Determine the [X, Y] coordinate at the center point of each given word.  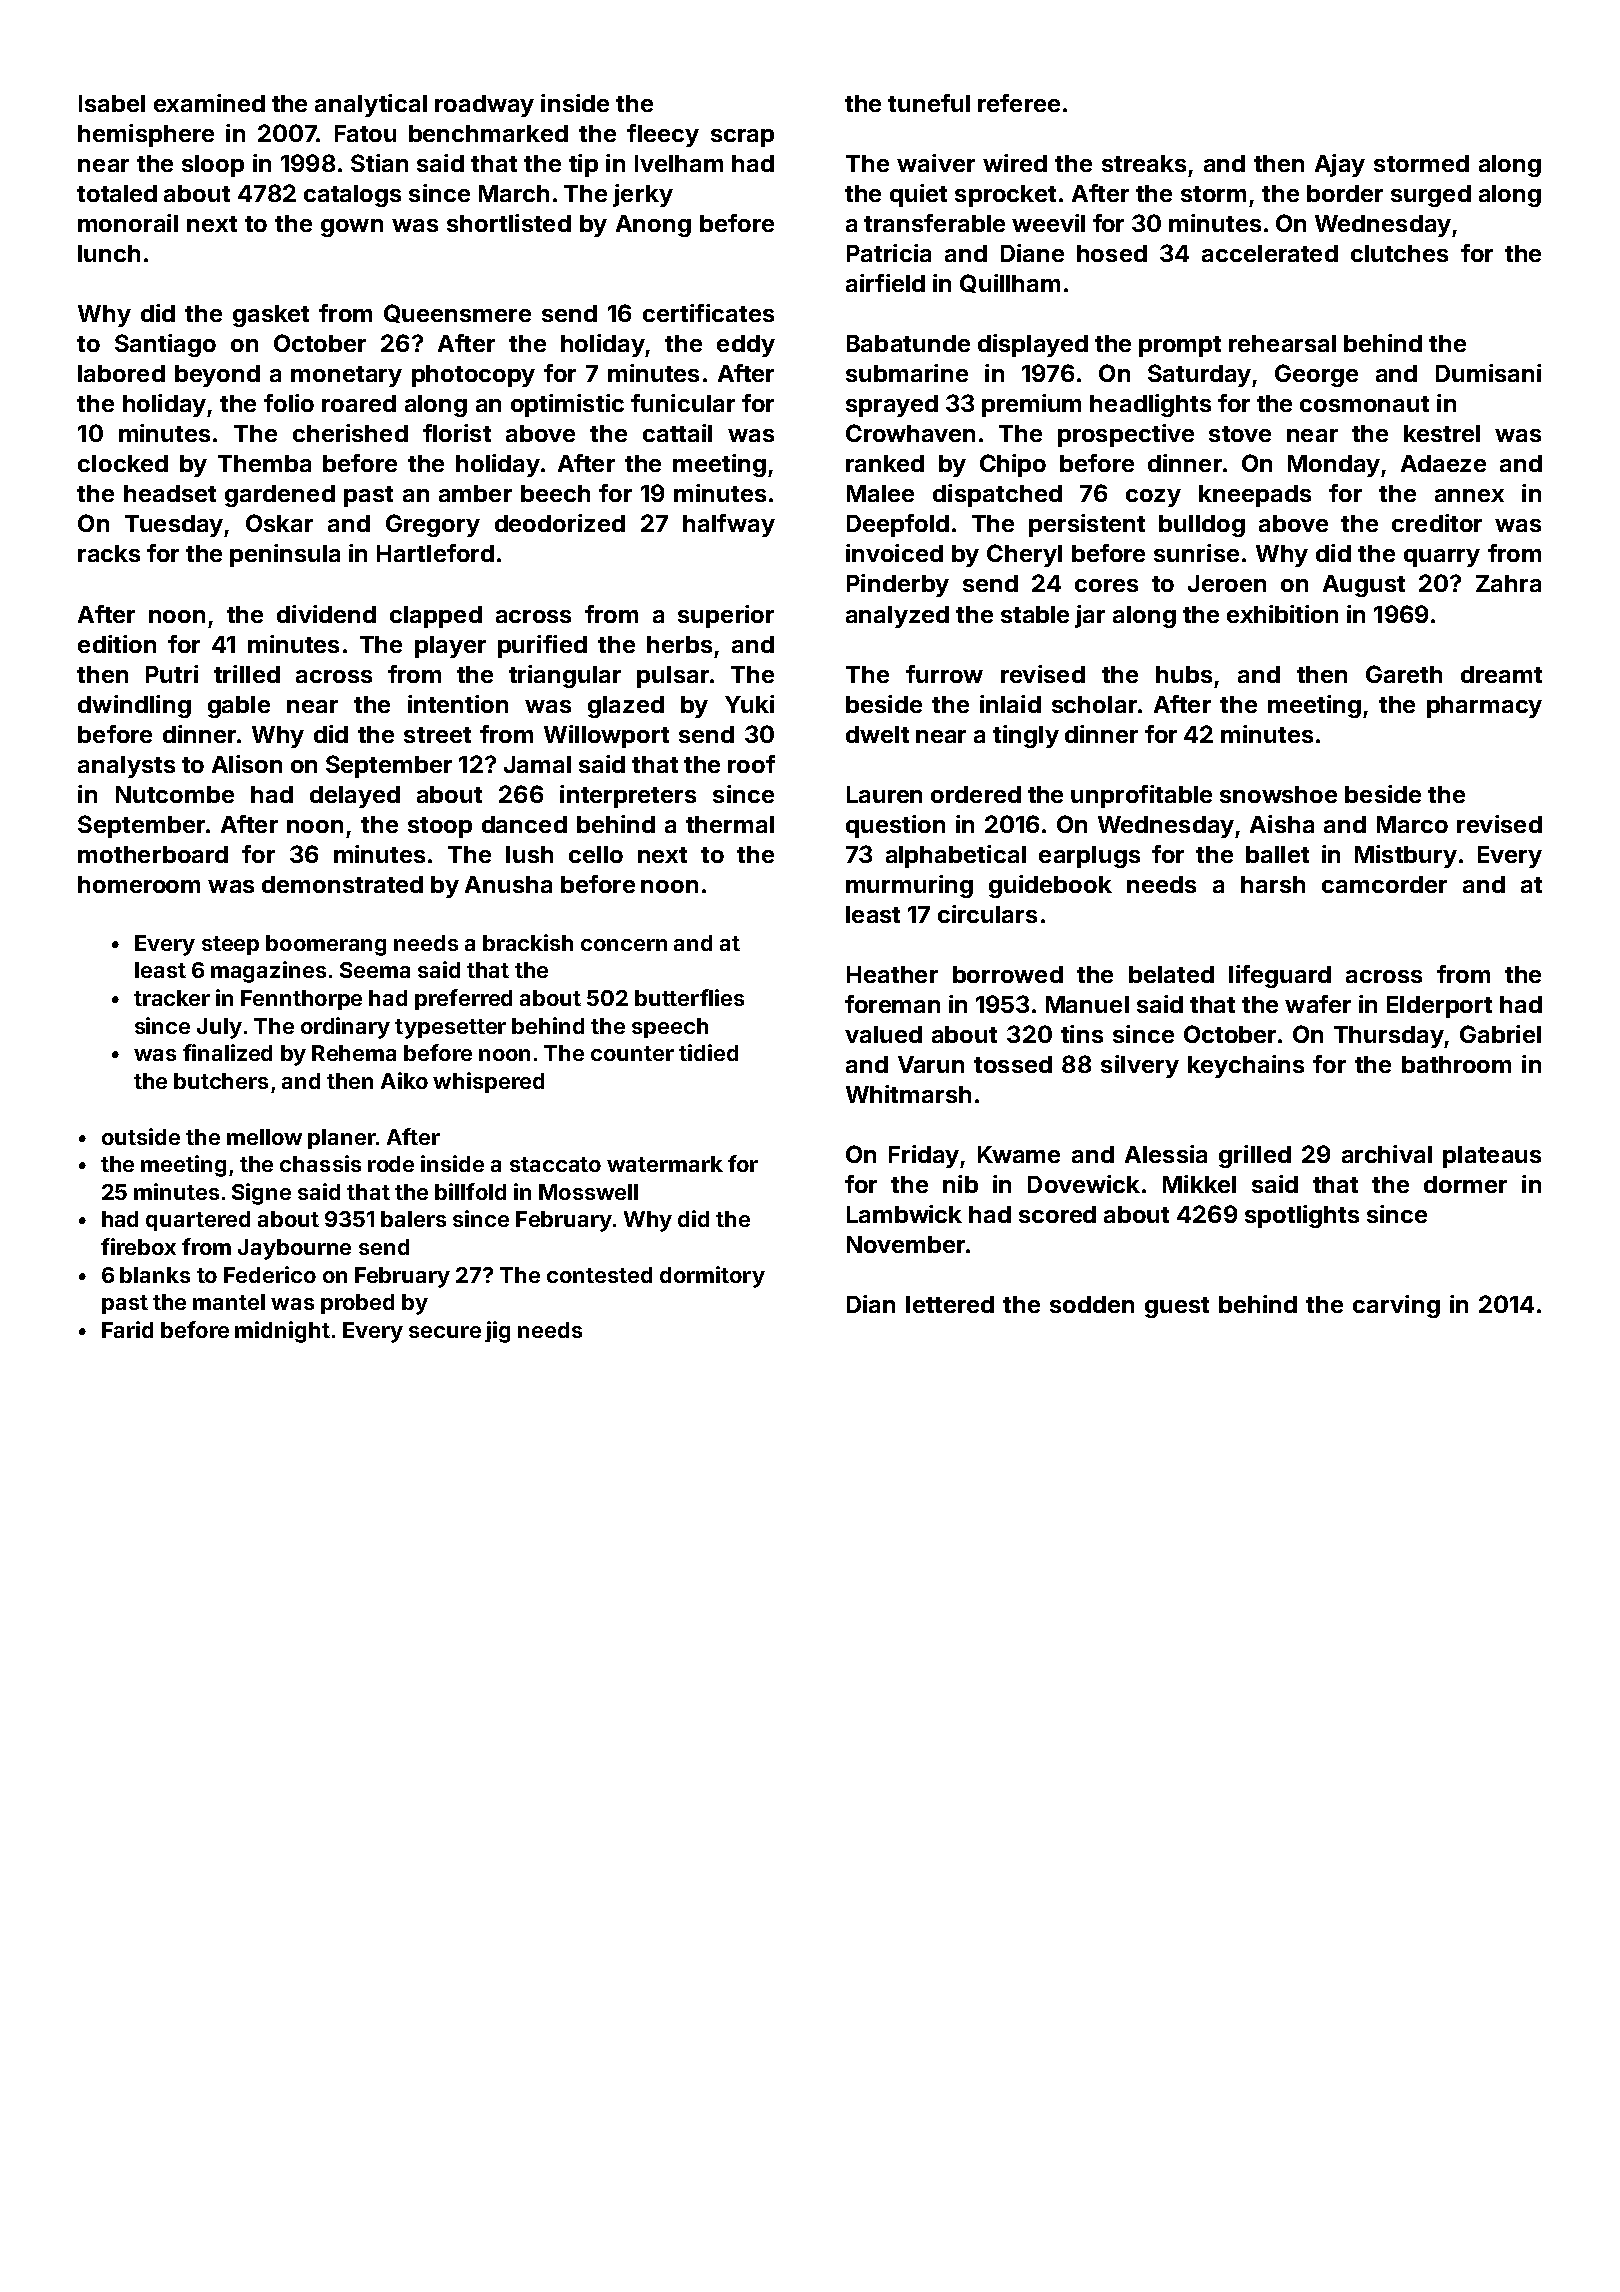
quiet [918, 195]
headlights [1150, 405]
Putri [172, 674]
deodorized [560, 523]
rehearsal [1282, 343]
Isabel [112, 103]
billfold [470, 1191]
